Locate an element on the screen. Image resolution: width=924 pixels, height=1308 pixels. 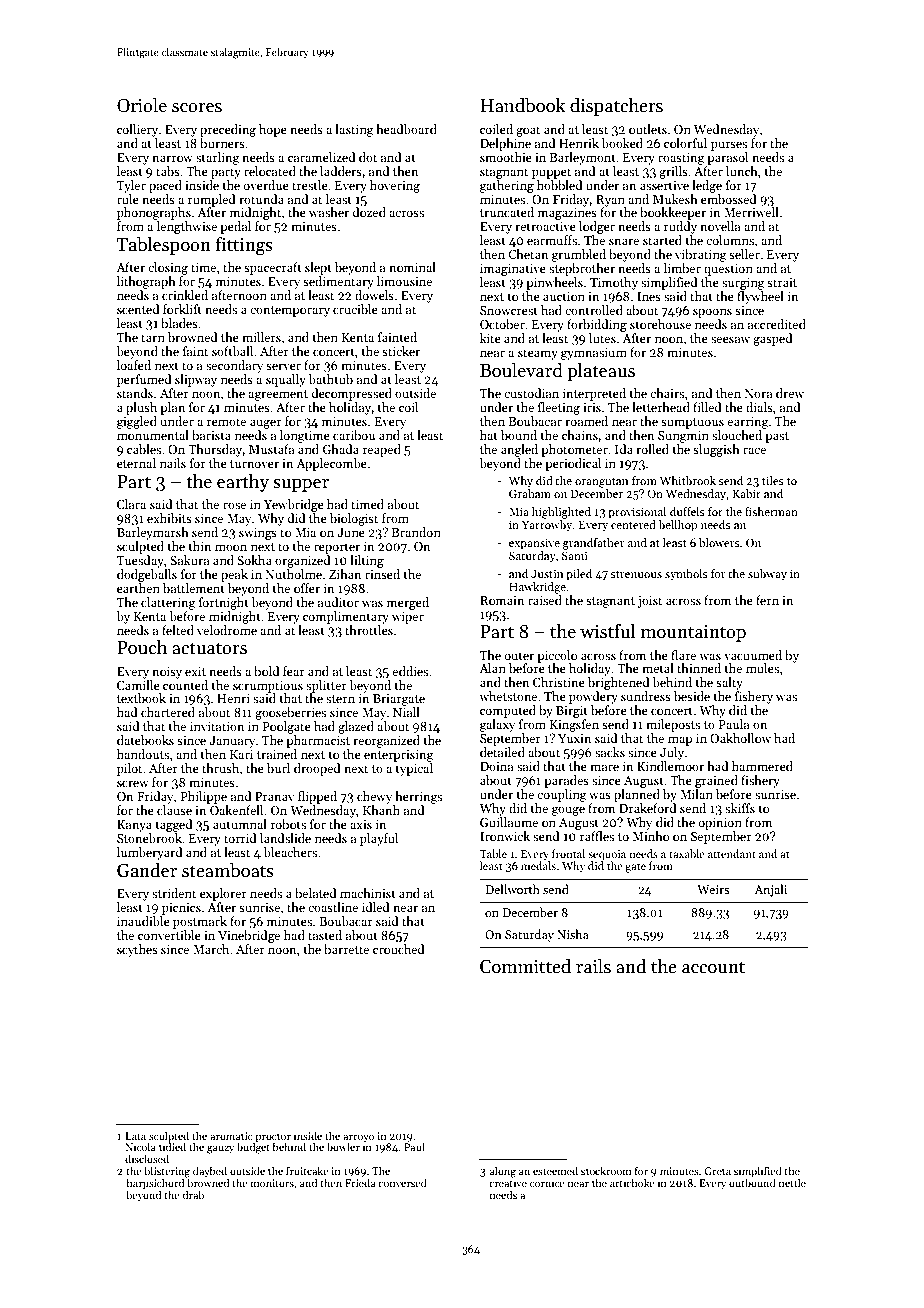
cornice is located at coordinates (547, 1183).
